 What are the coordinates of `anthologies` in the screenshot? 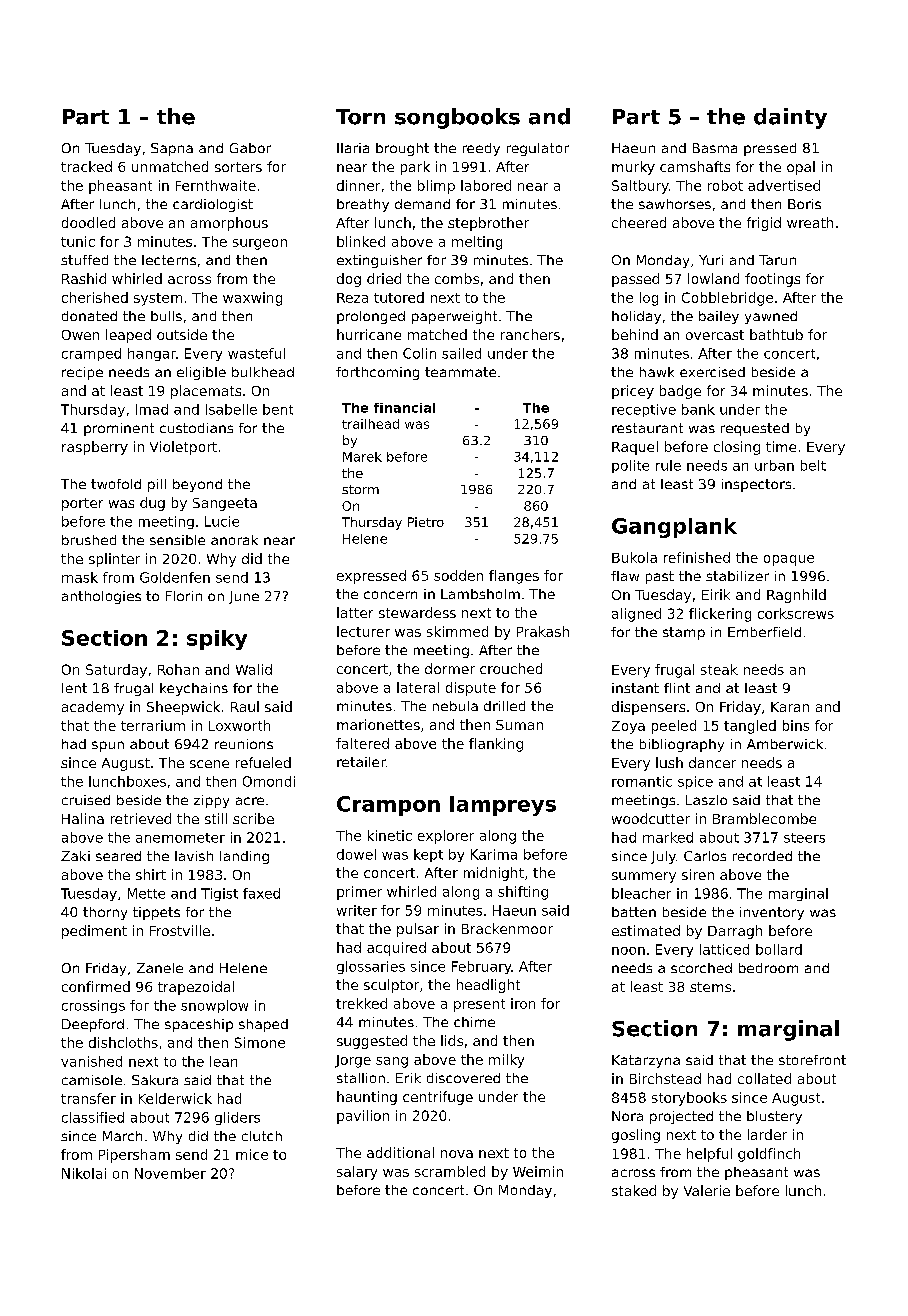 It's located at (101, 597).
